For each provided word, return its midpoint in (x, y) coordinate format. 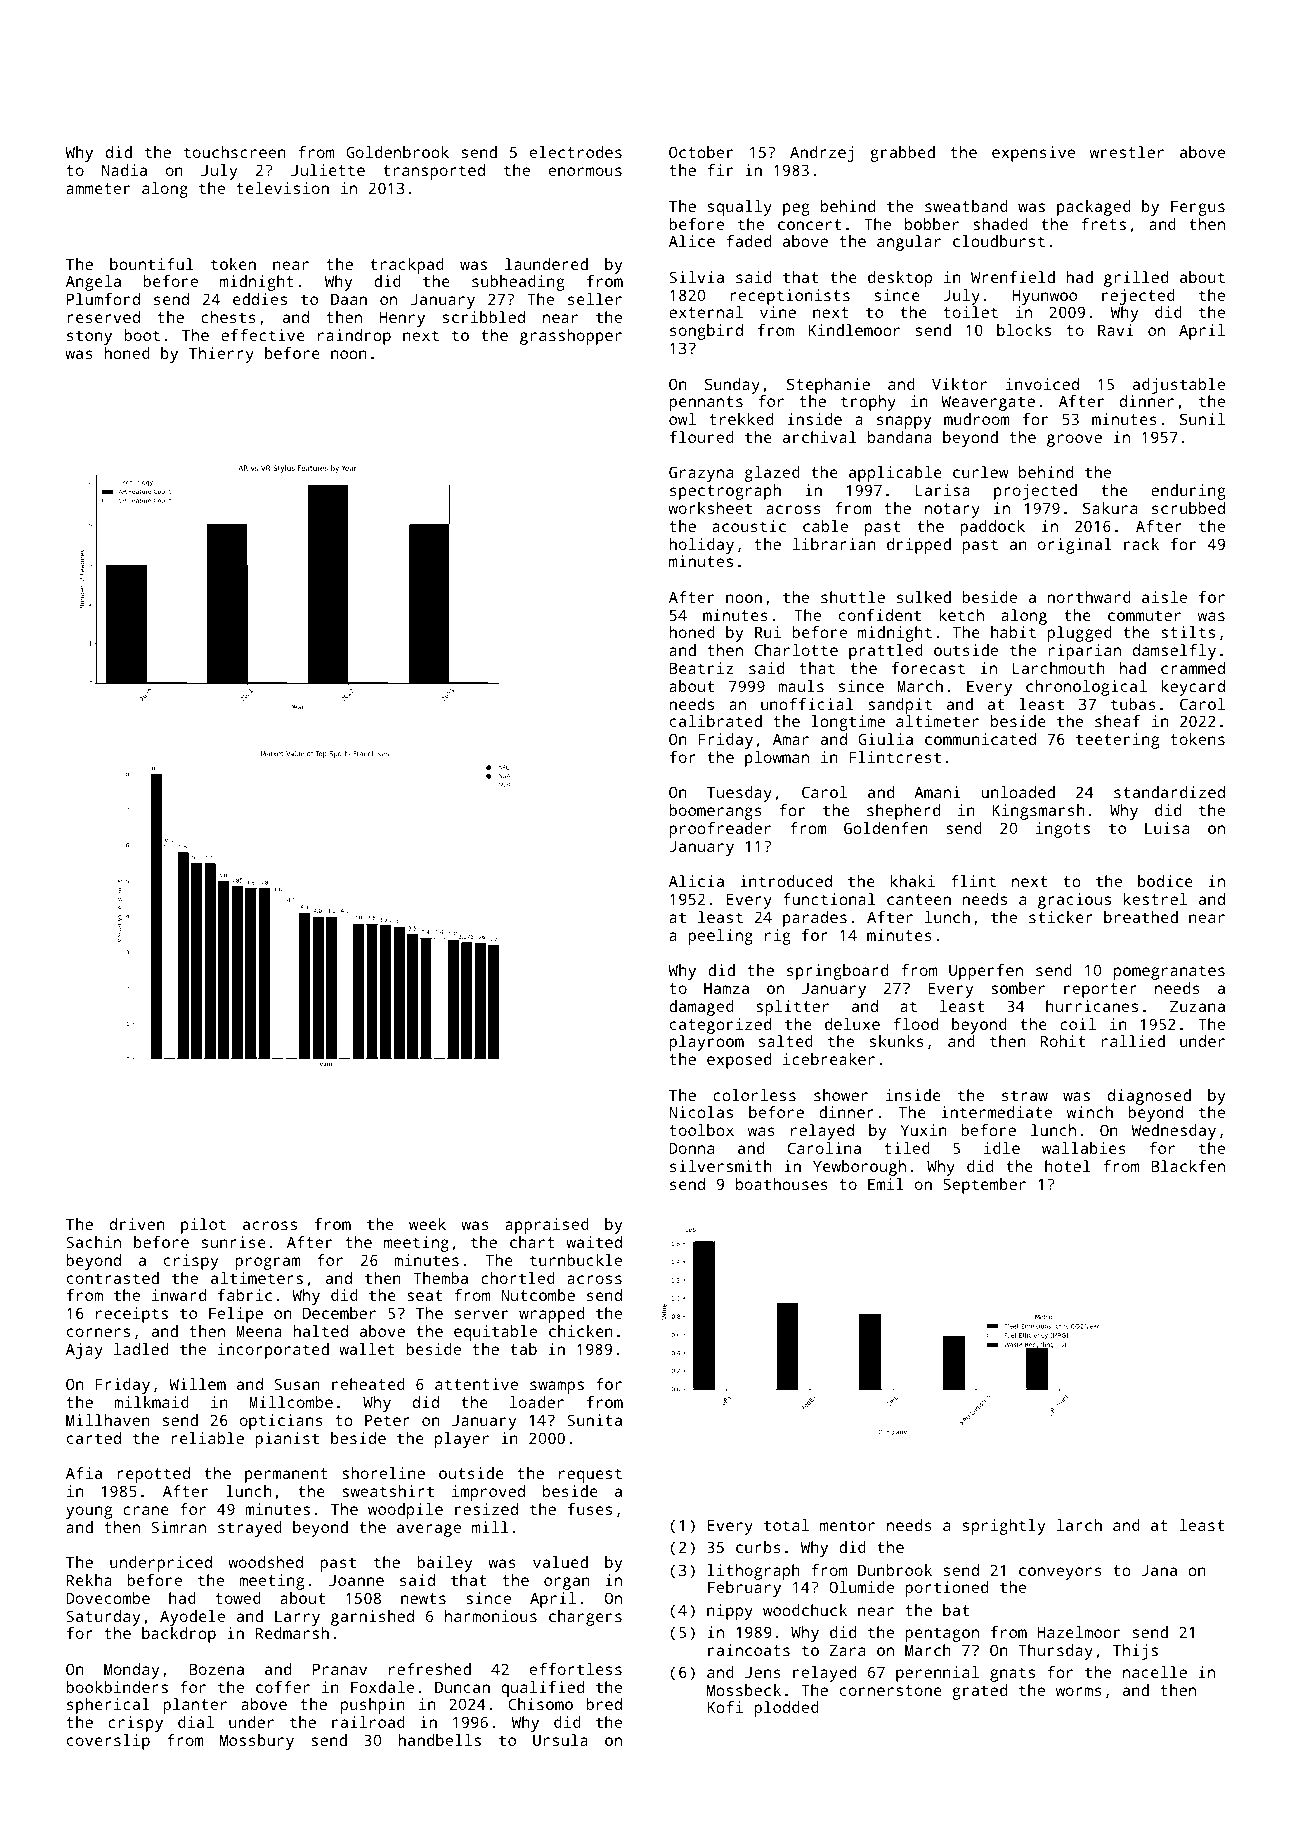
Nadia (124, 170)
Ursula (560, 1740)
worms (1079, 1691)
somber (1018, 988)
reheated (368, 1384)
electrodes (576, 152)
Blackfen (1188, 1166)
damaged (701, 1008)
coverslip (108, 1742)
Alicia (696, 881)
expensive (1033, 154)
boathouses (782, 1184)
